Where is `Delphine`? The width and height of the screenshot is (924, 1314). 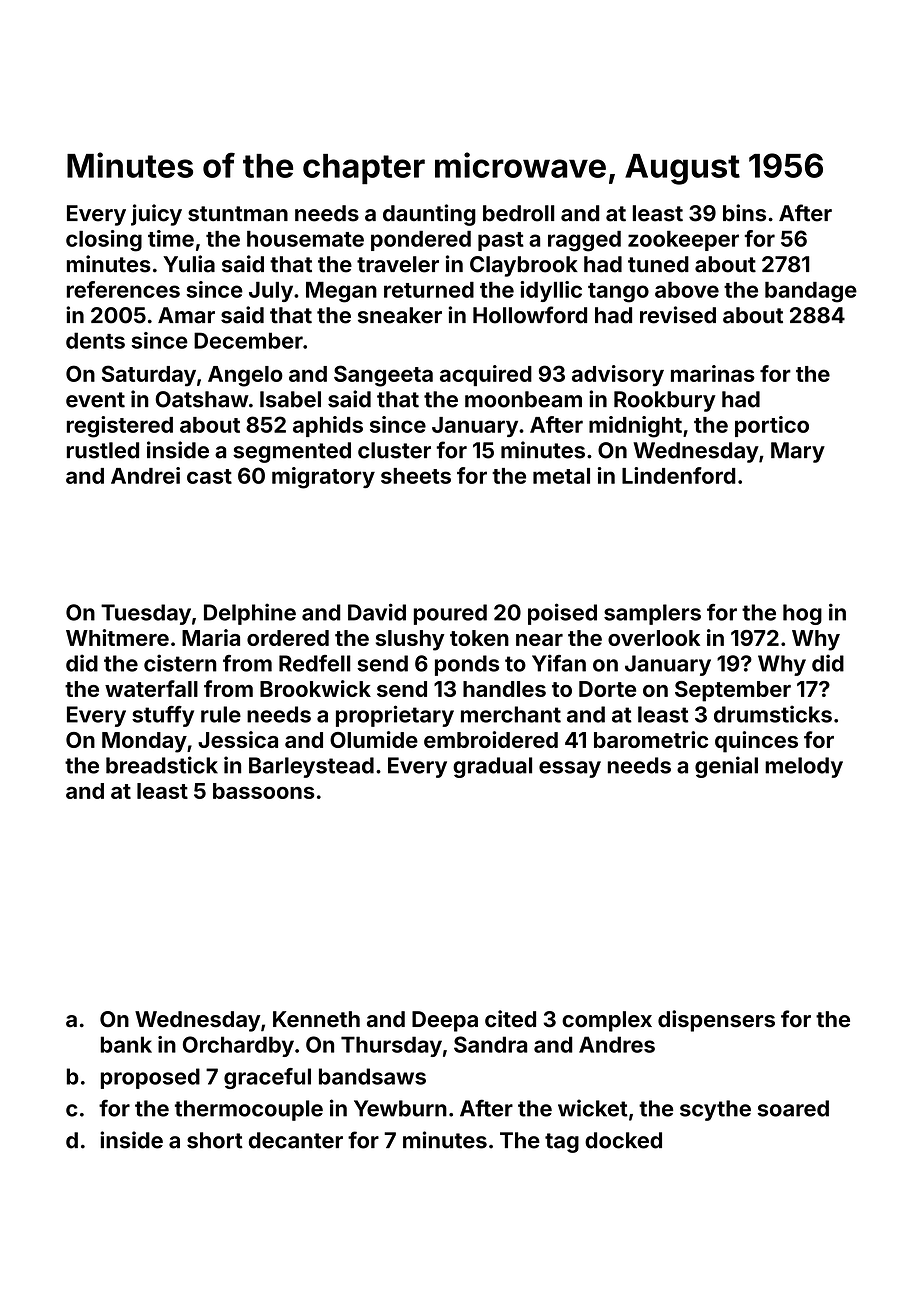
Delphine is located at coordinates (250, 614).
